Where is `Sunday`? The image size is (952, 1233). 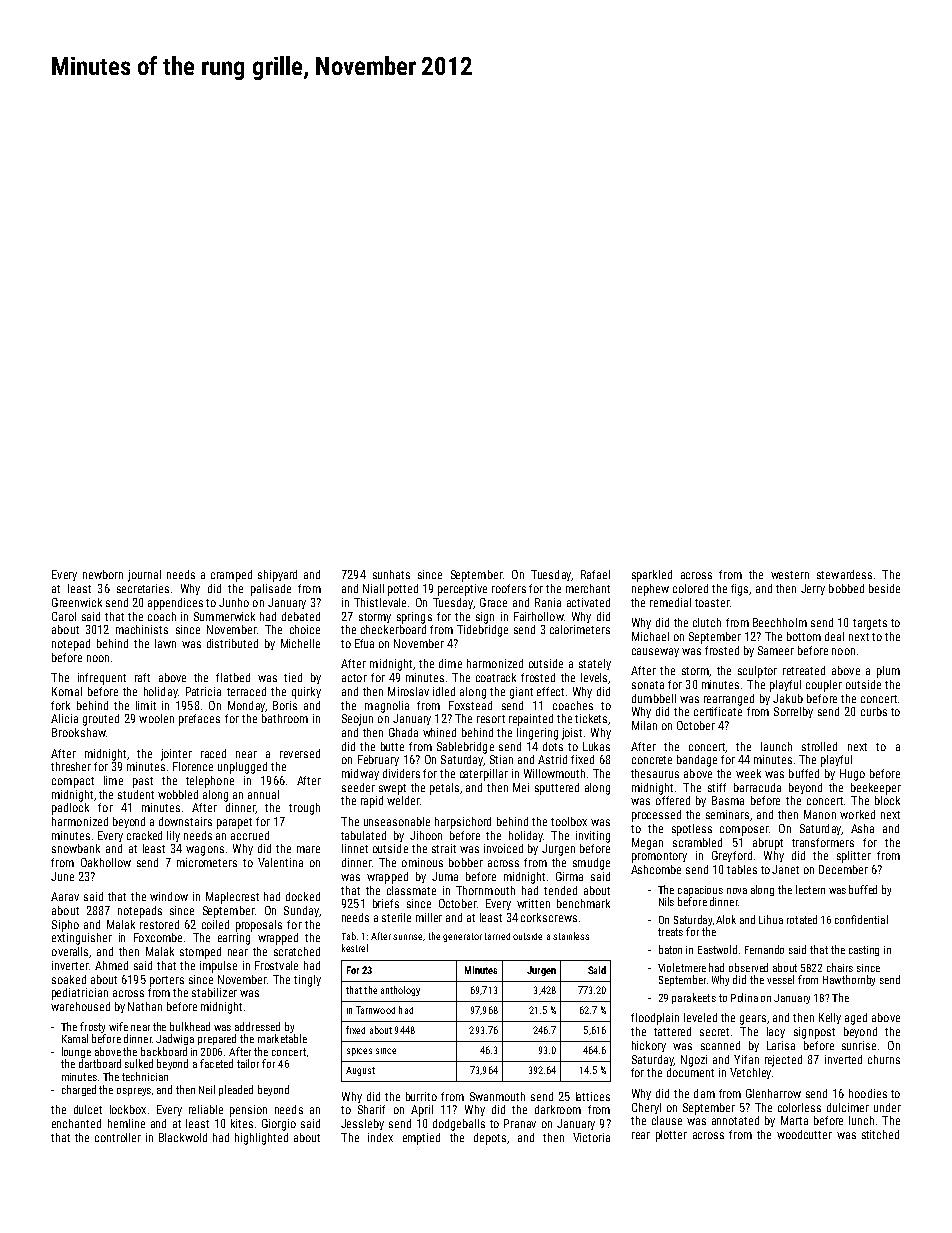 Sunday is located at coordinates (301, 911).
